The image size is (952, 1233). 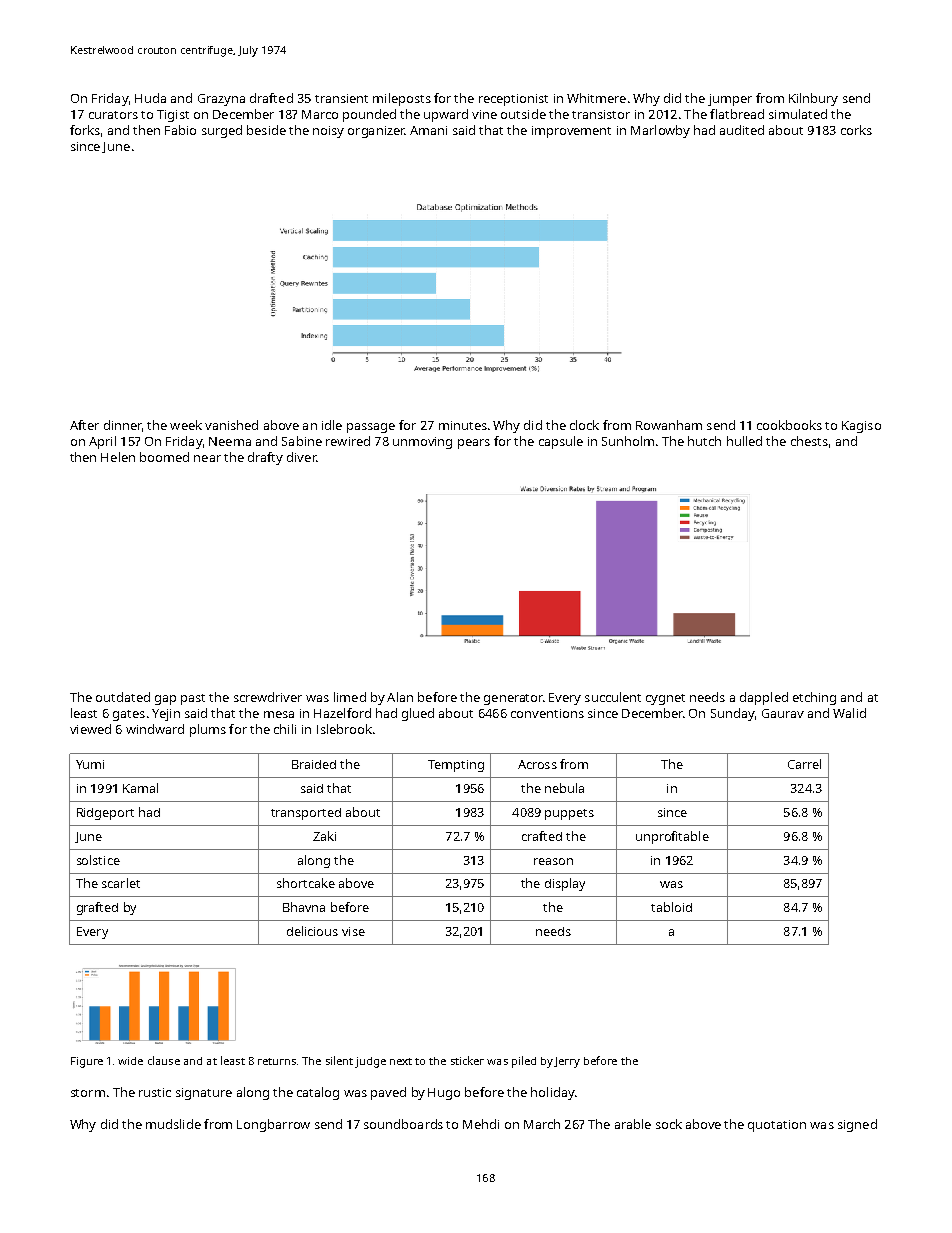 I want to click on mudslide, so click(x=173, y=1124).
